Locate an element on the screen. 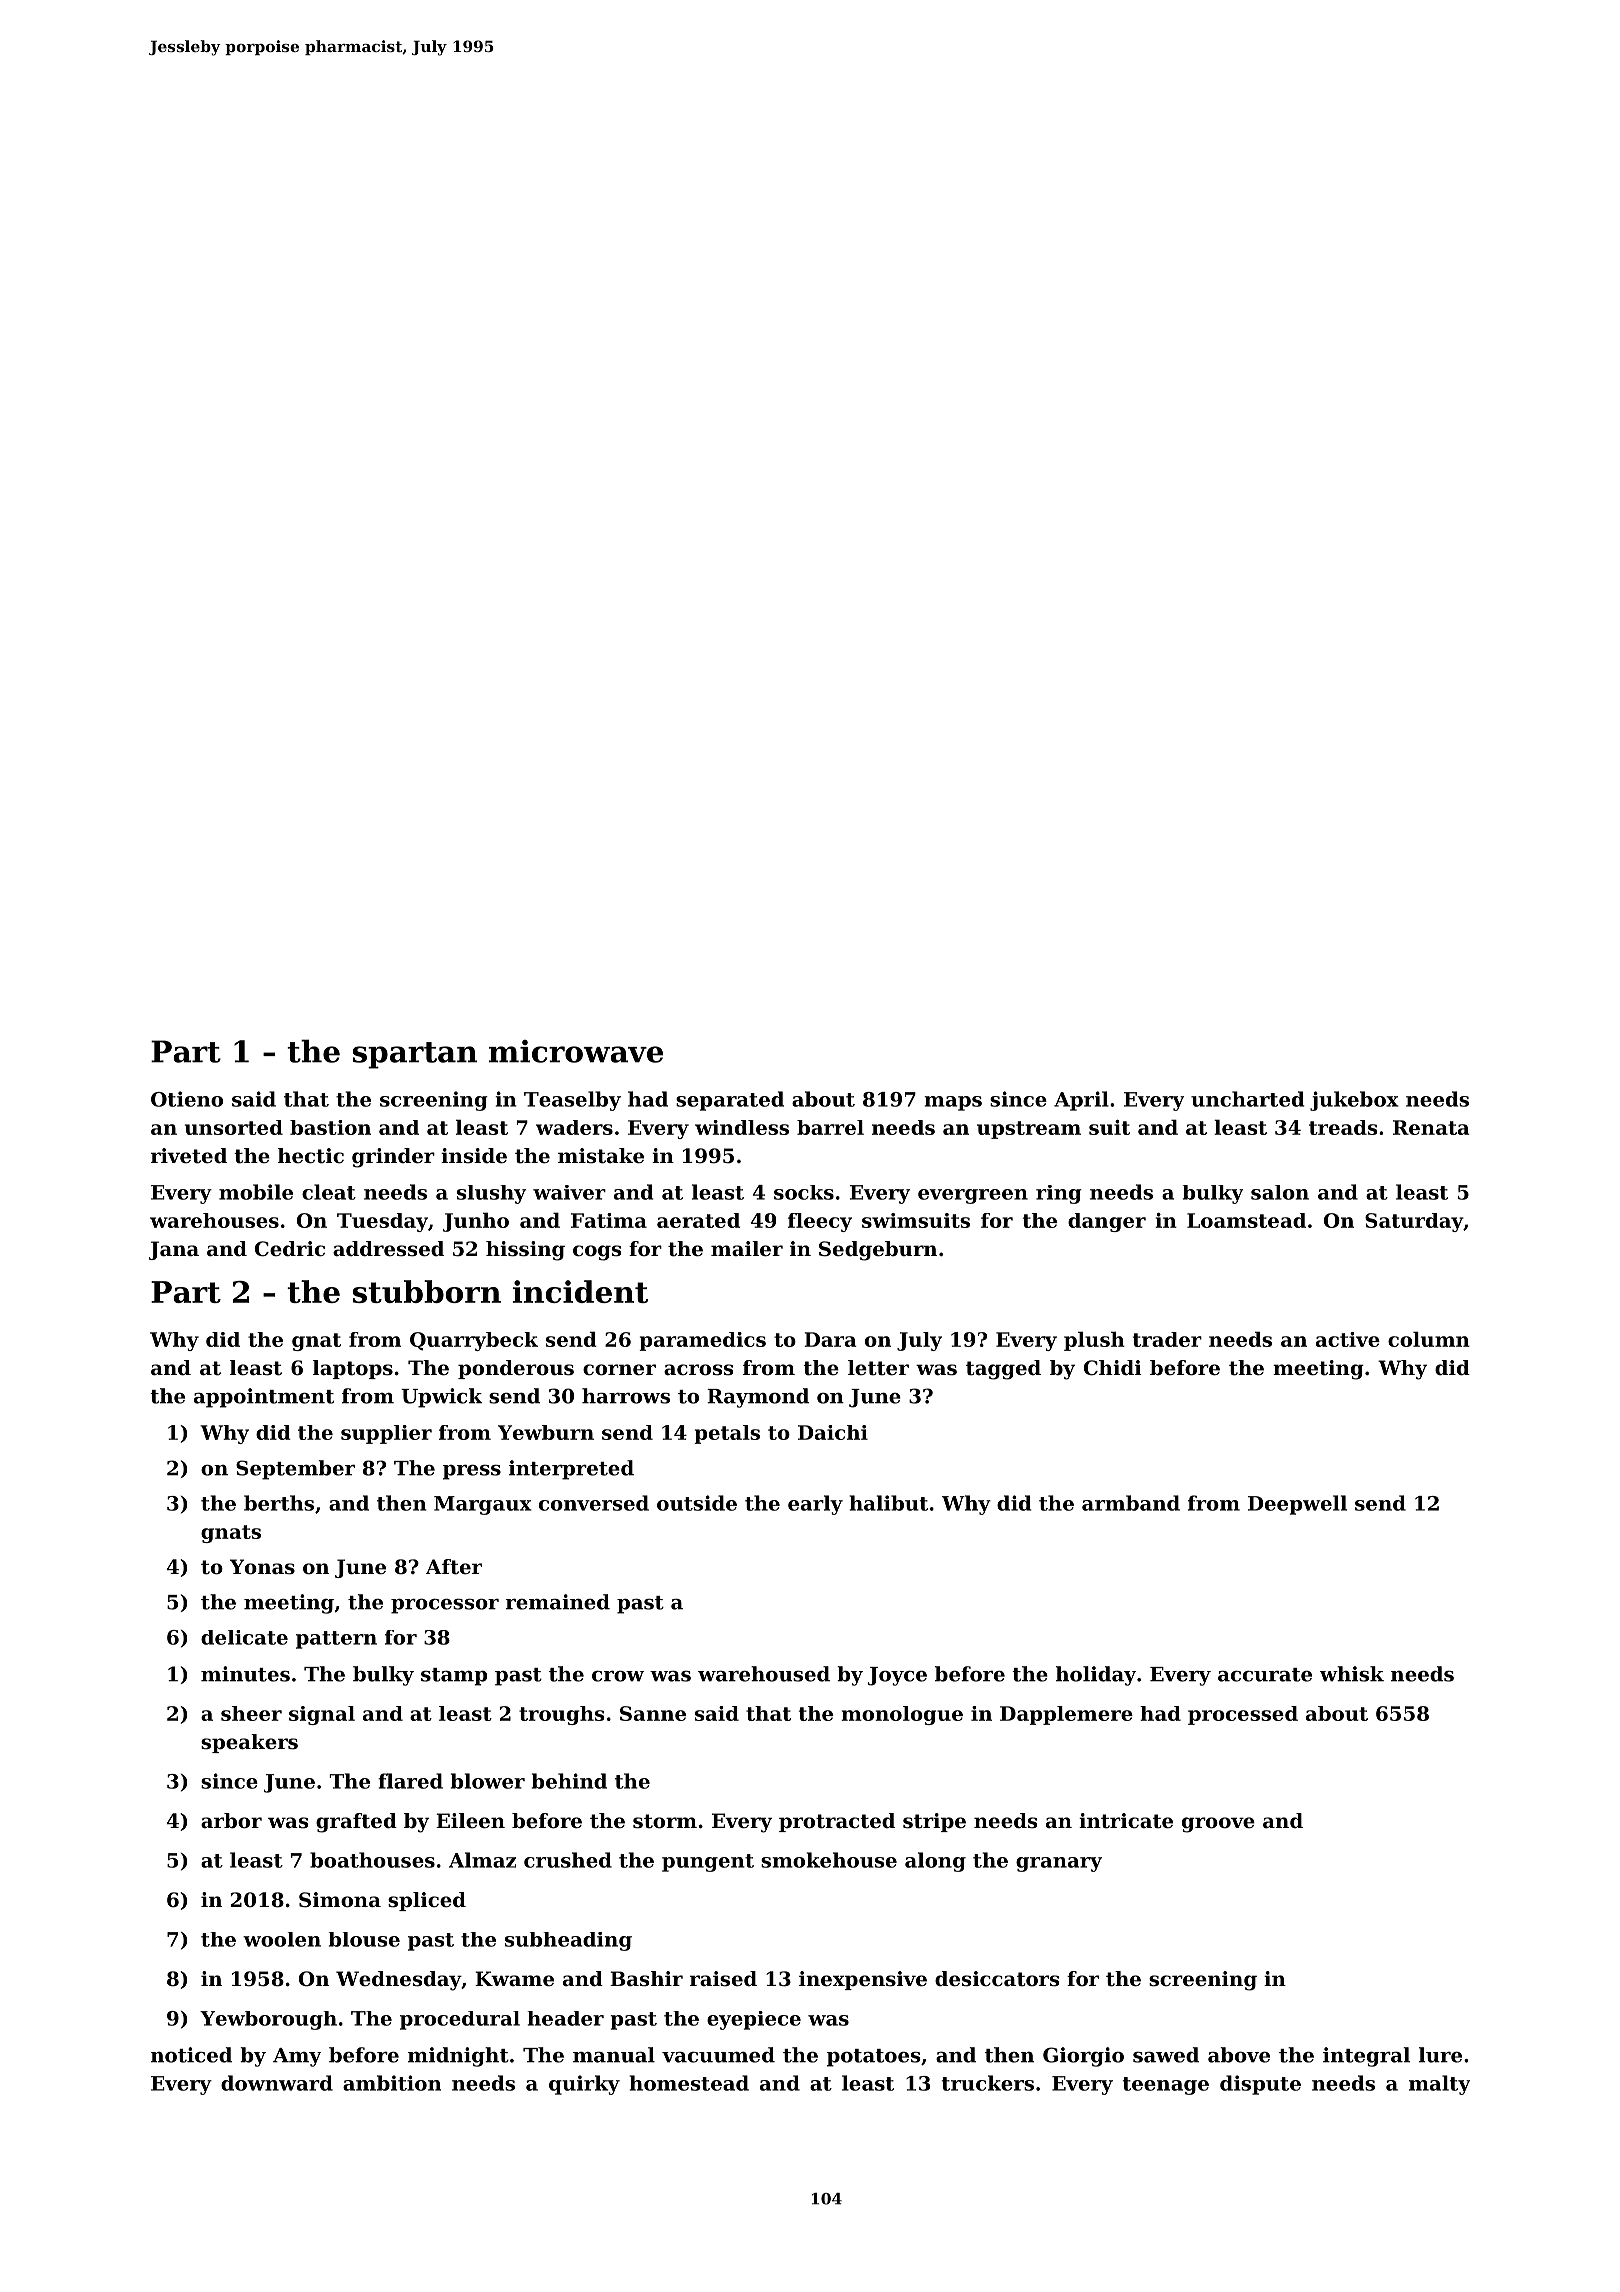  downward is located at coordinates (277, 2083).
